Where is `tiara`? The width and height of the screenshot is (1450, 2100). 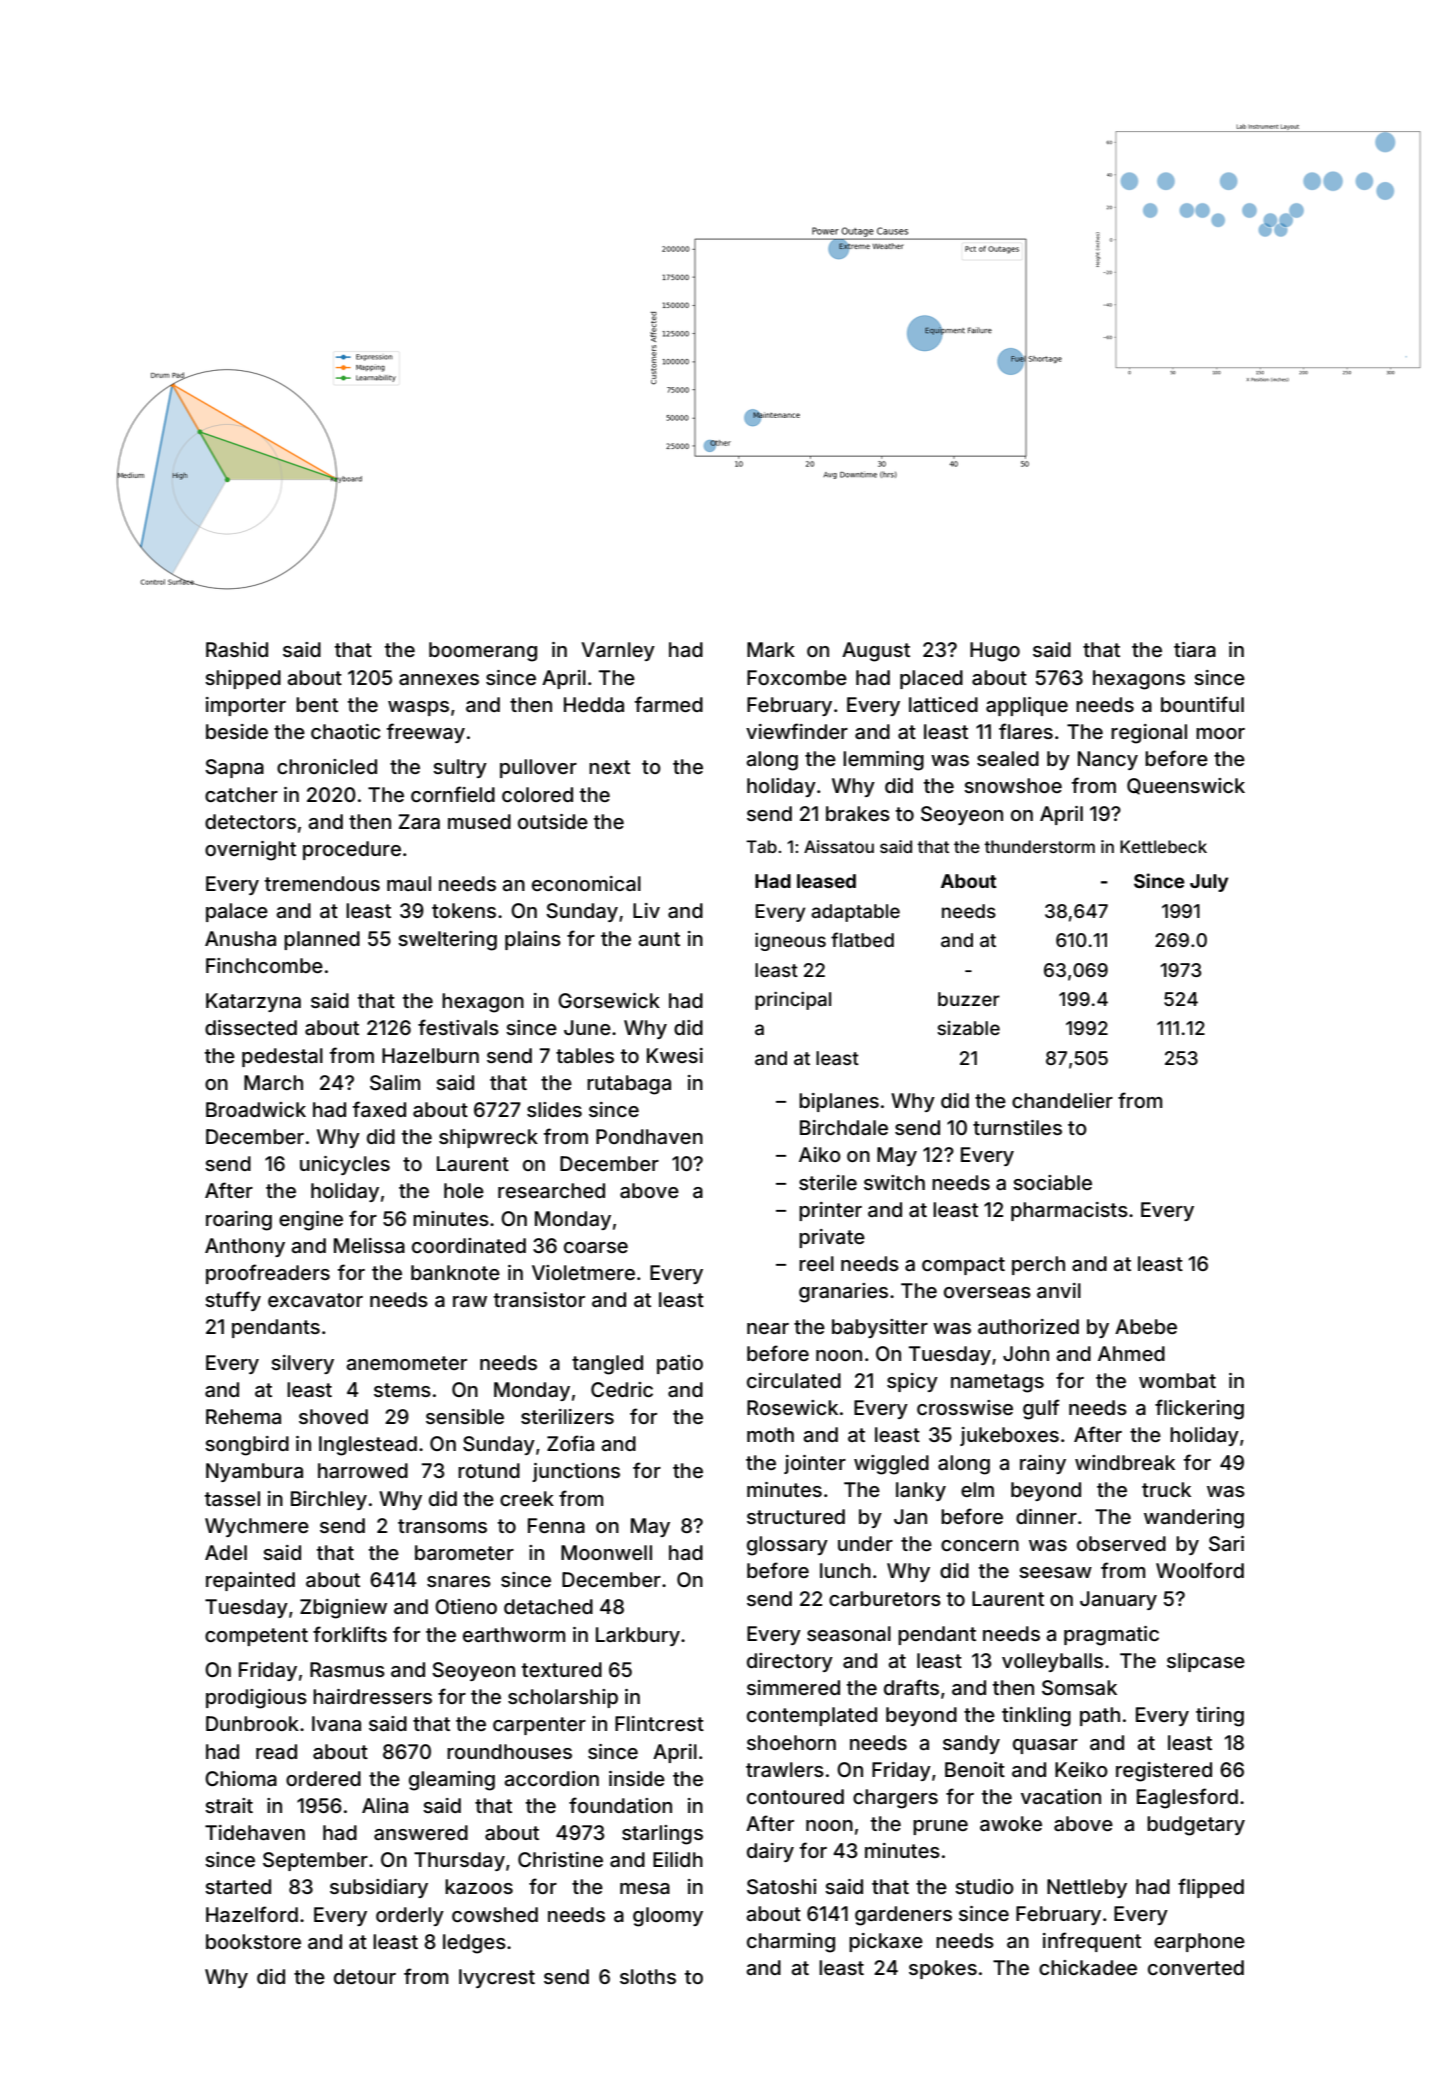 tiara is located at coordinates (1195, 649).
